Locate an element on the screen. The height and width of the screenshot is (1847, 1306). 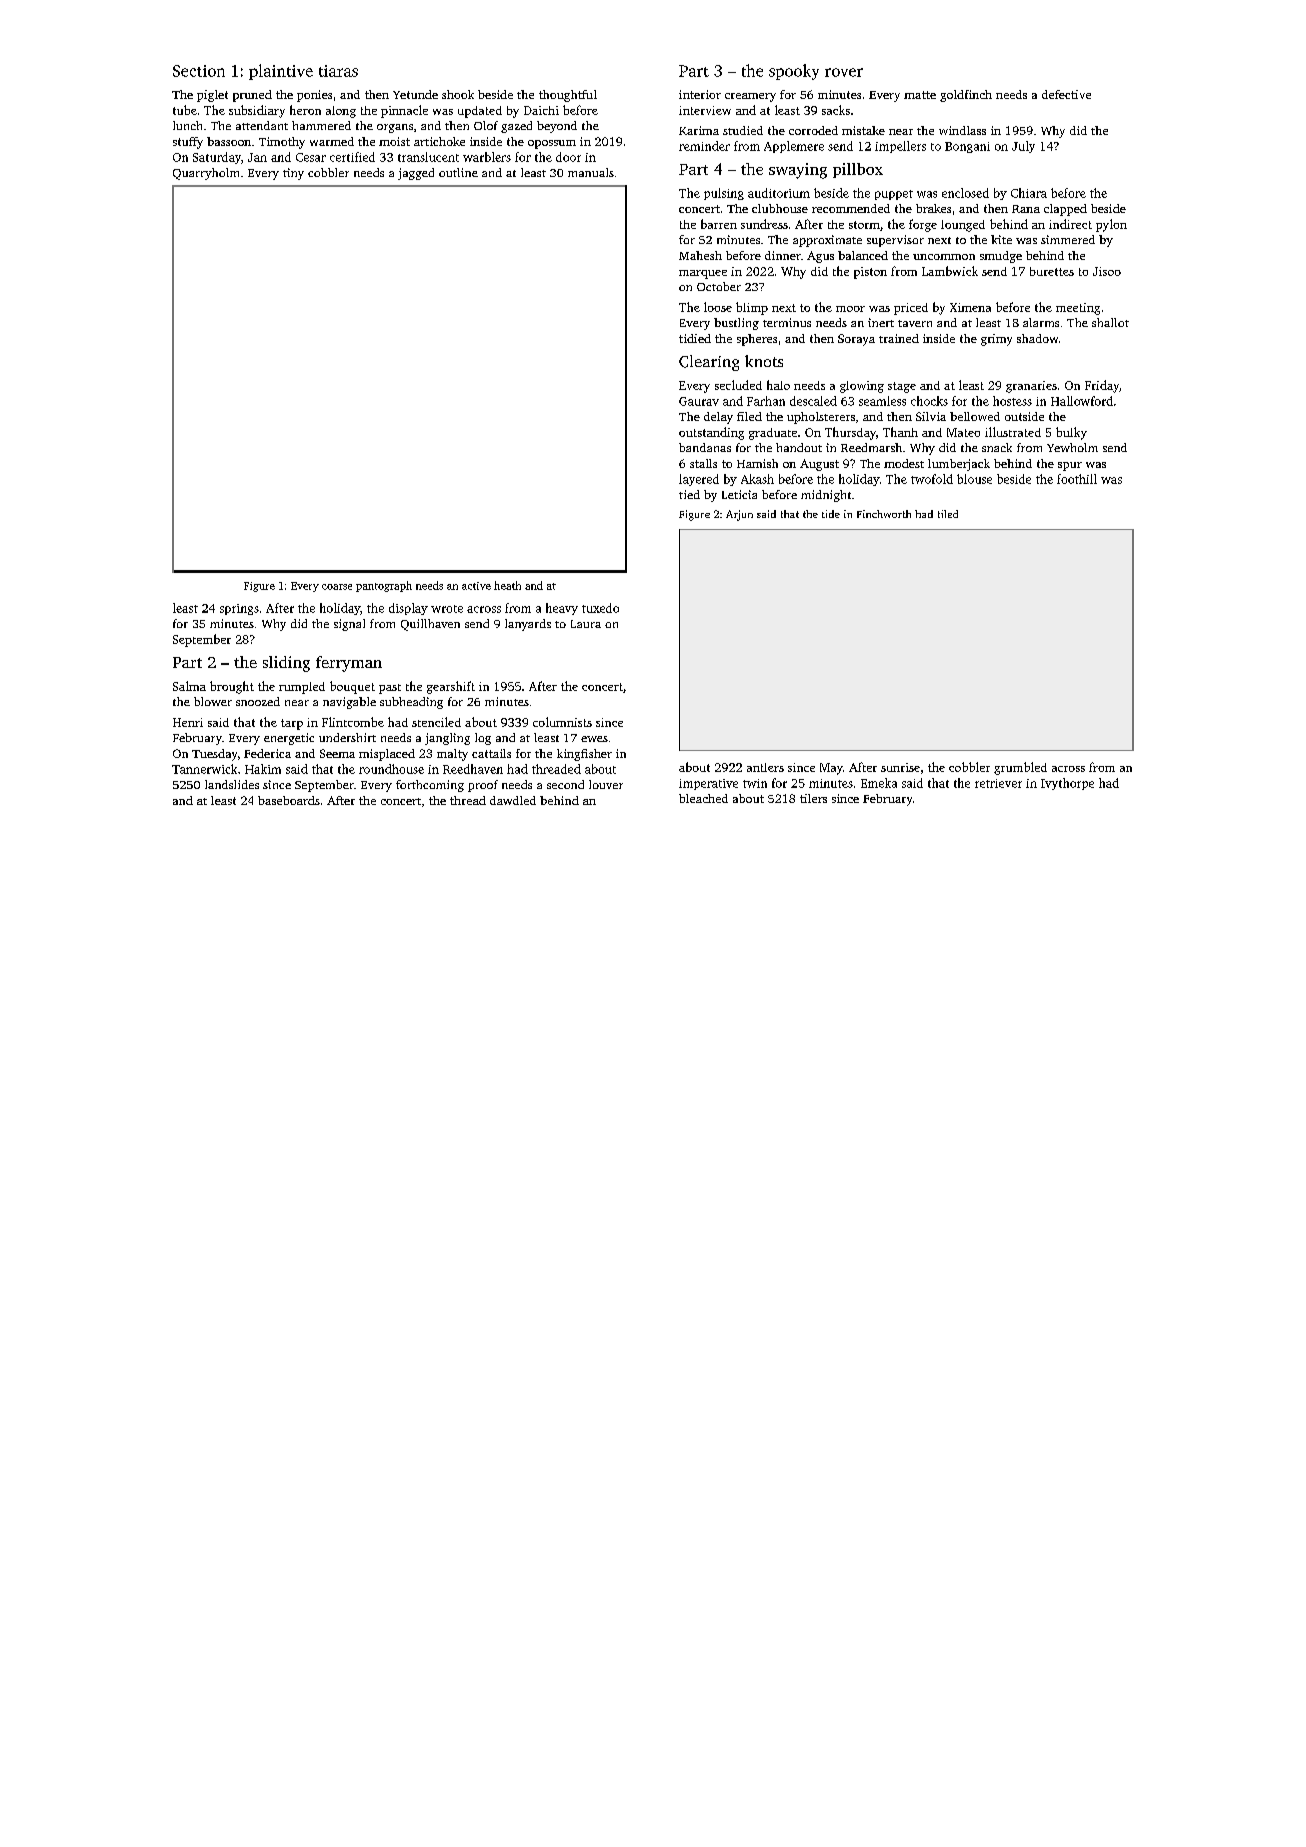
tiaras is located at coordinates (338, 71).
